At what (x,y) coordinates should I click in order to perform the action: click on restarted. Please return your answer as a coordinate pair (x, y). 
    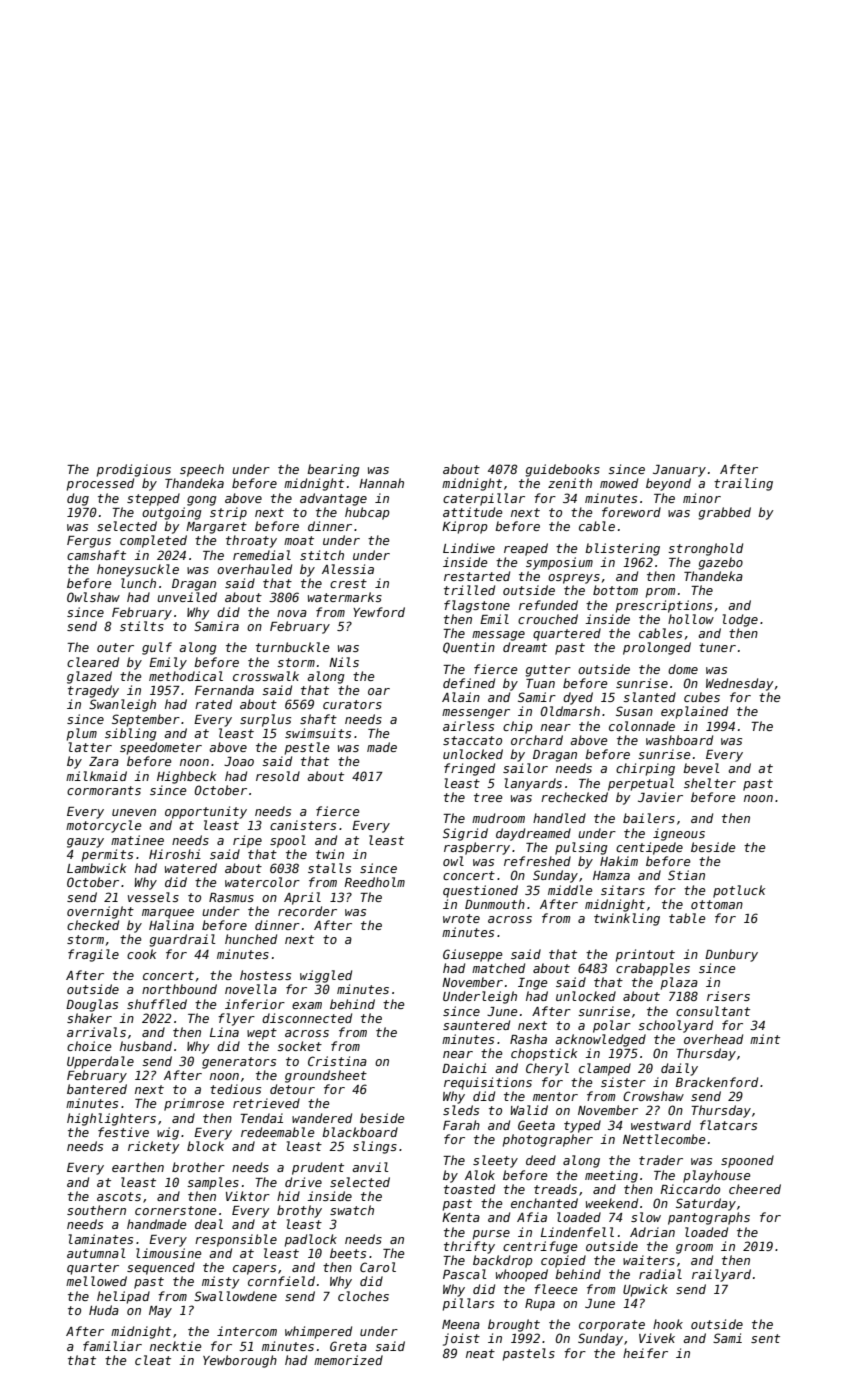
    Looking at the image, I should click on (477, 576).
